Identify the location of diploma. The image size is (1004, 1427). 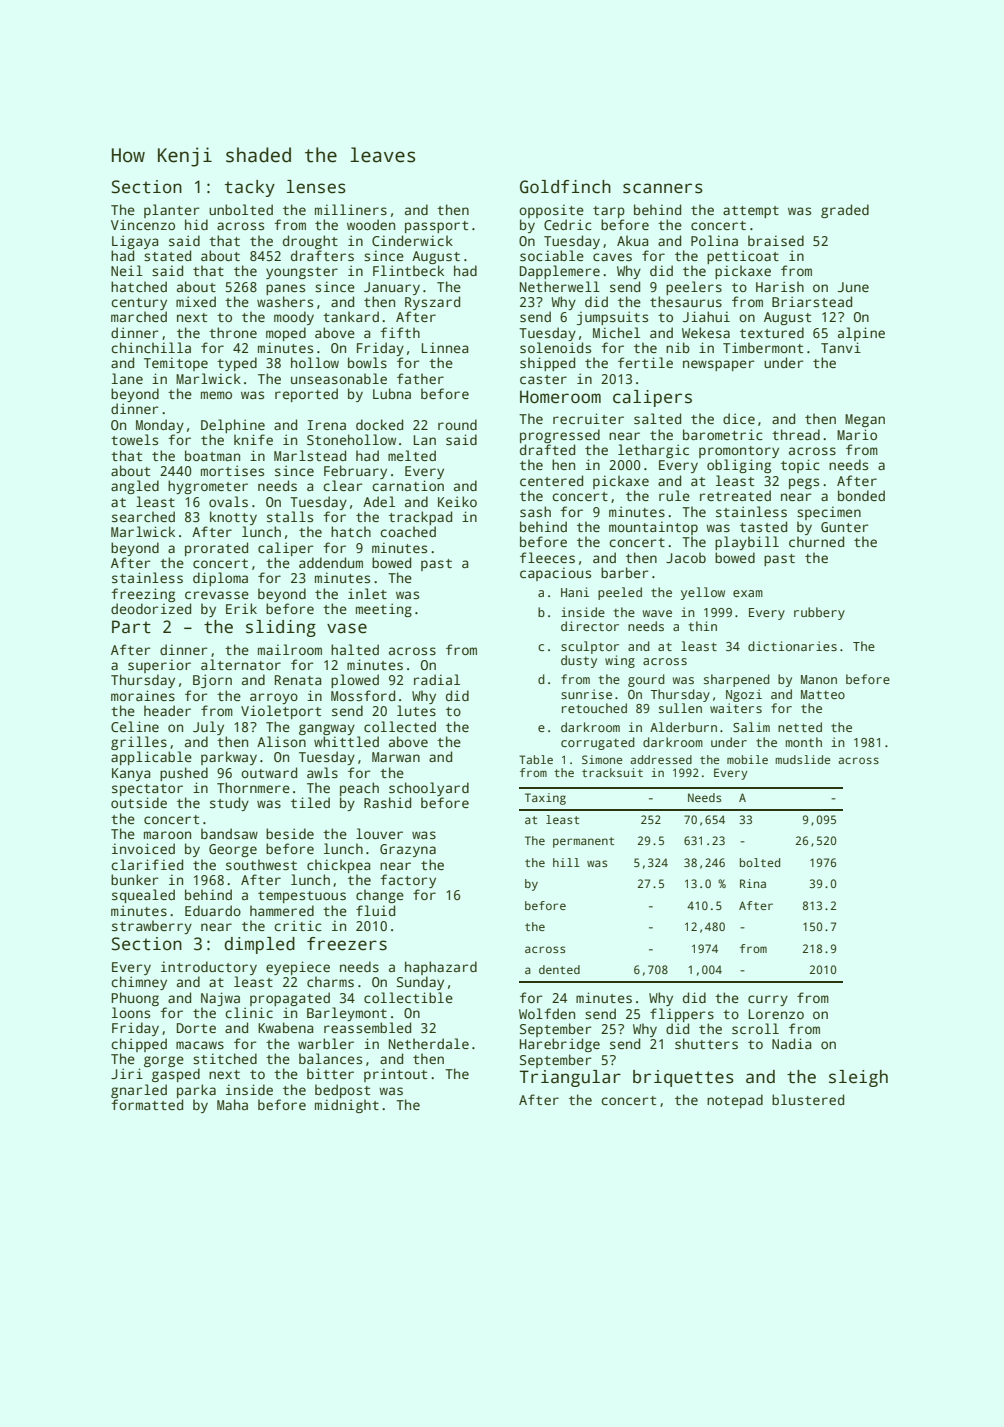
(220, 579).
